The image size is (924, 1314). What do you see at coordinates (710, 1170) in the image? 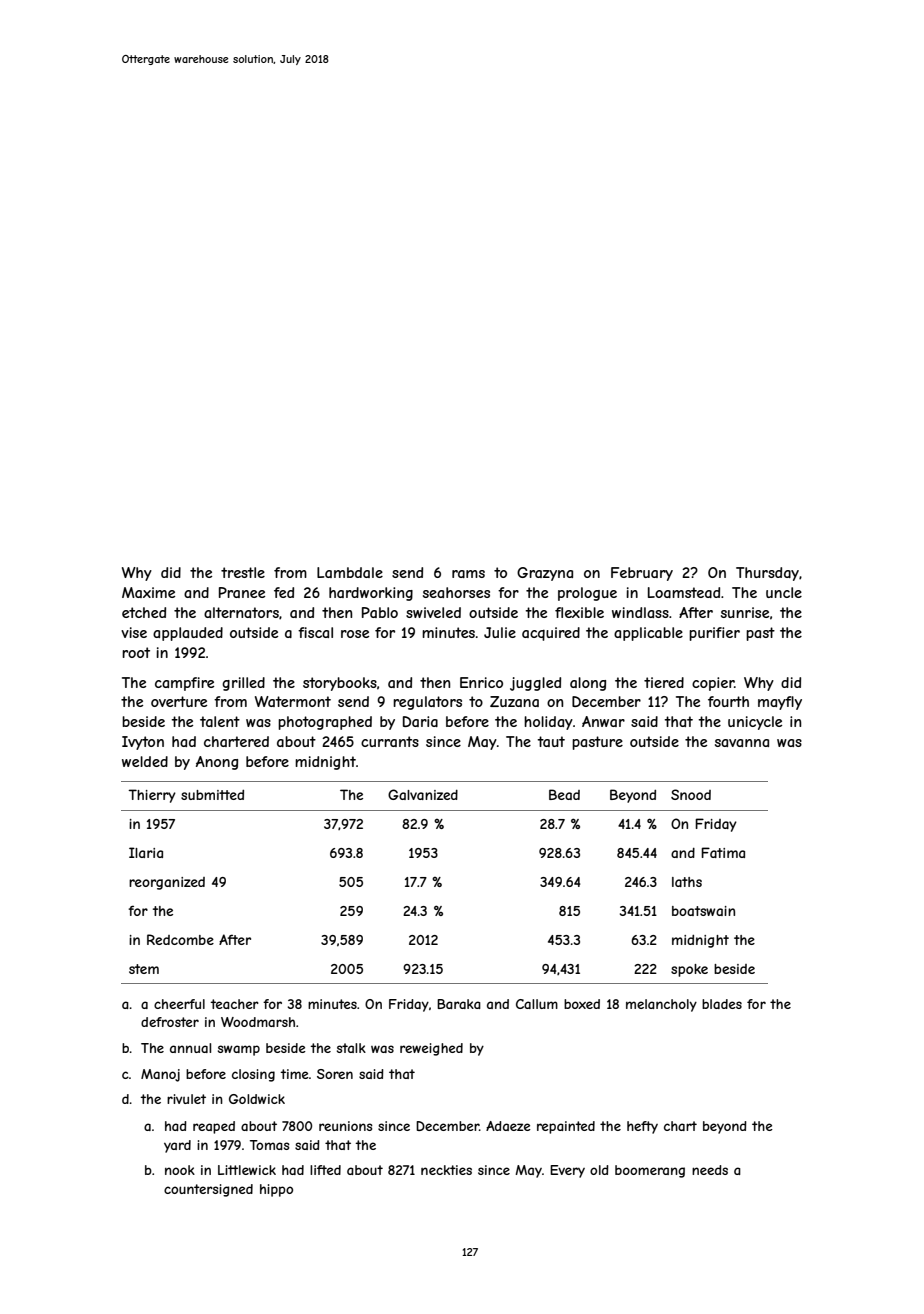
I see `needs` at bounding box center [710, 1170].
